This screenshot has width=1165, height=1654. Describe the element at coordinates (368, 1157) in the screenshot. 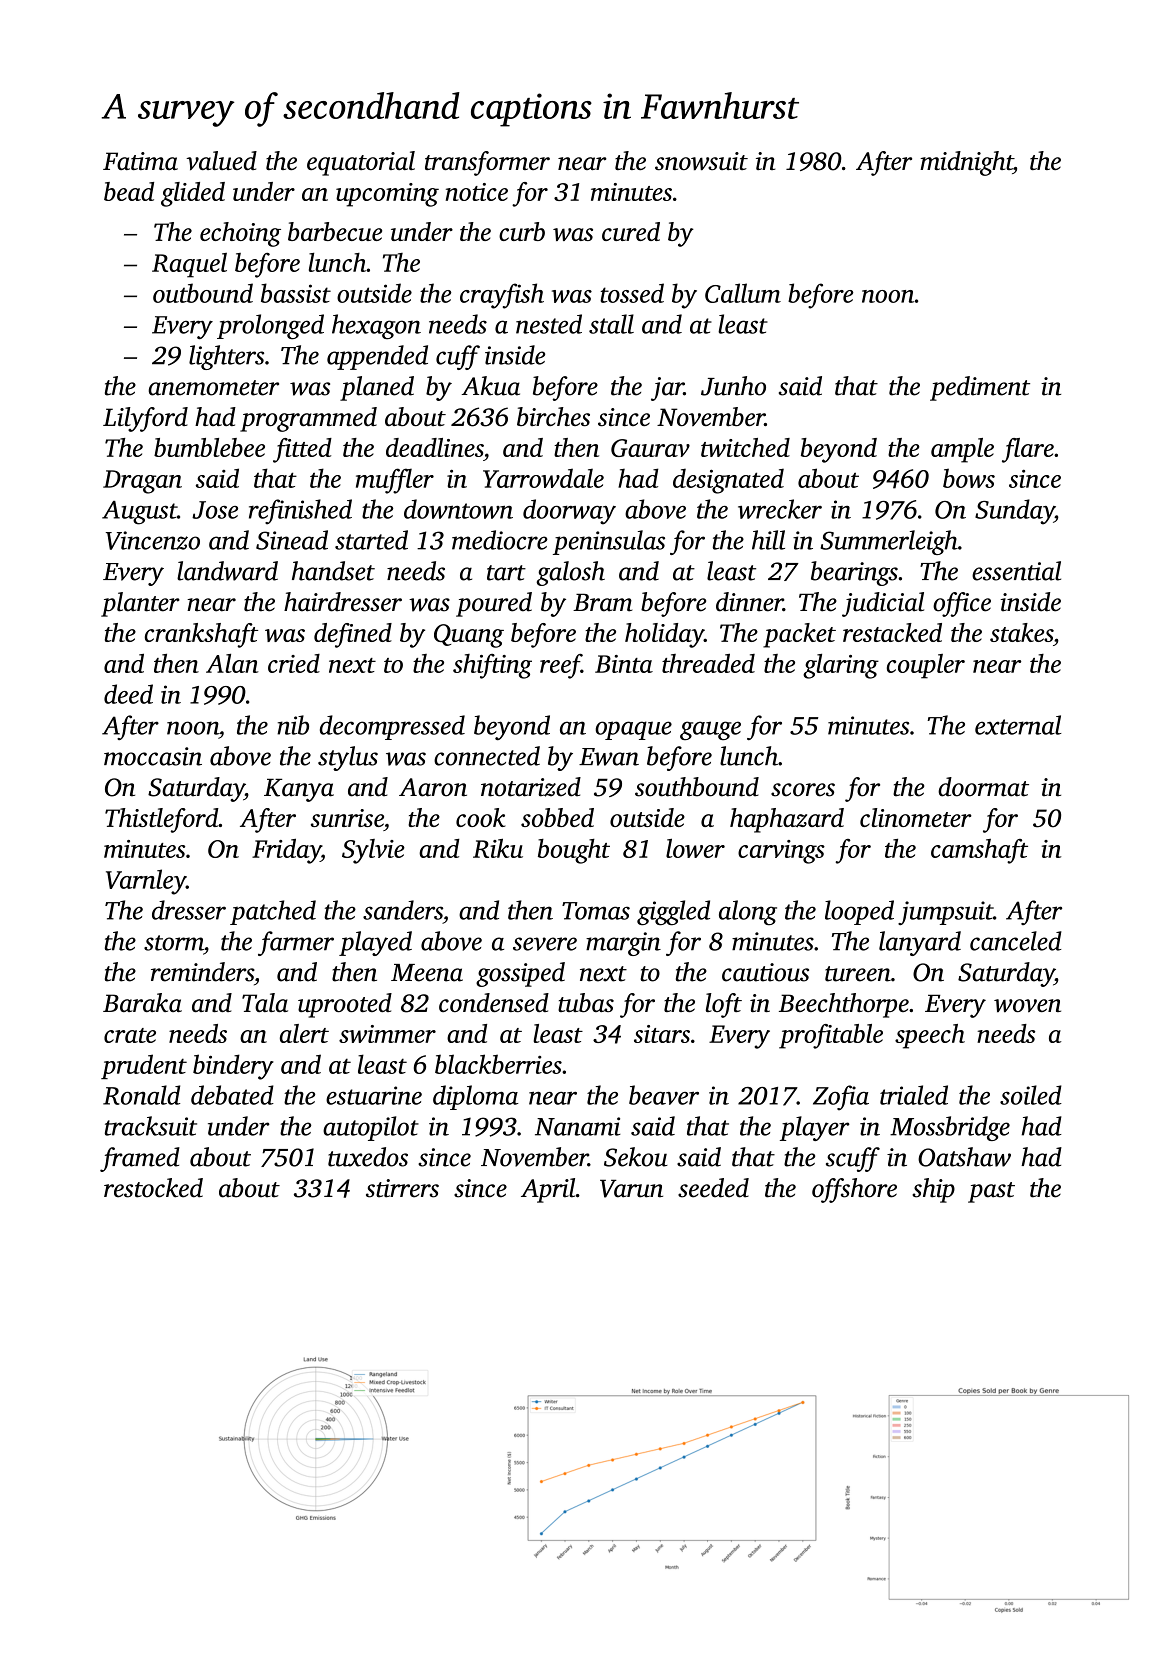

I see `tuxedos` at that location.
